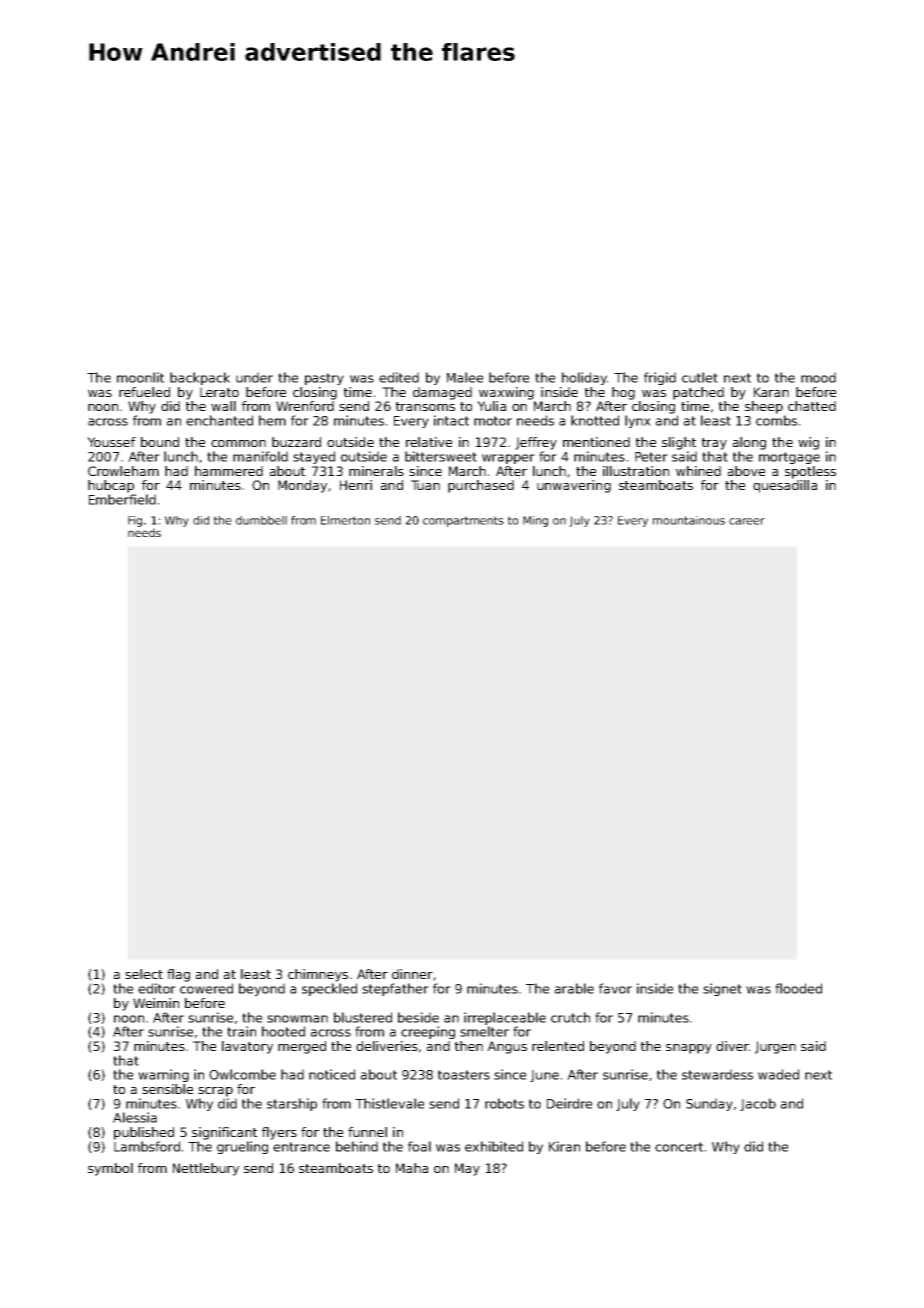 Image resolution: width=924 pixels, height=1308 pixels. I want to click on select, so click(144, 974).
